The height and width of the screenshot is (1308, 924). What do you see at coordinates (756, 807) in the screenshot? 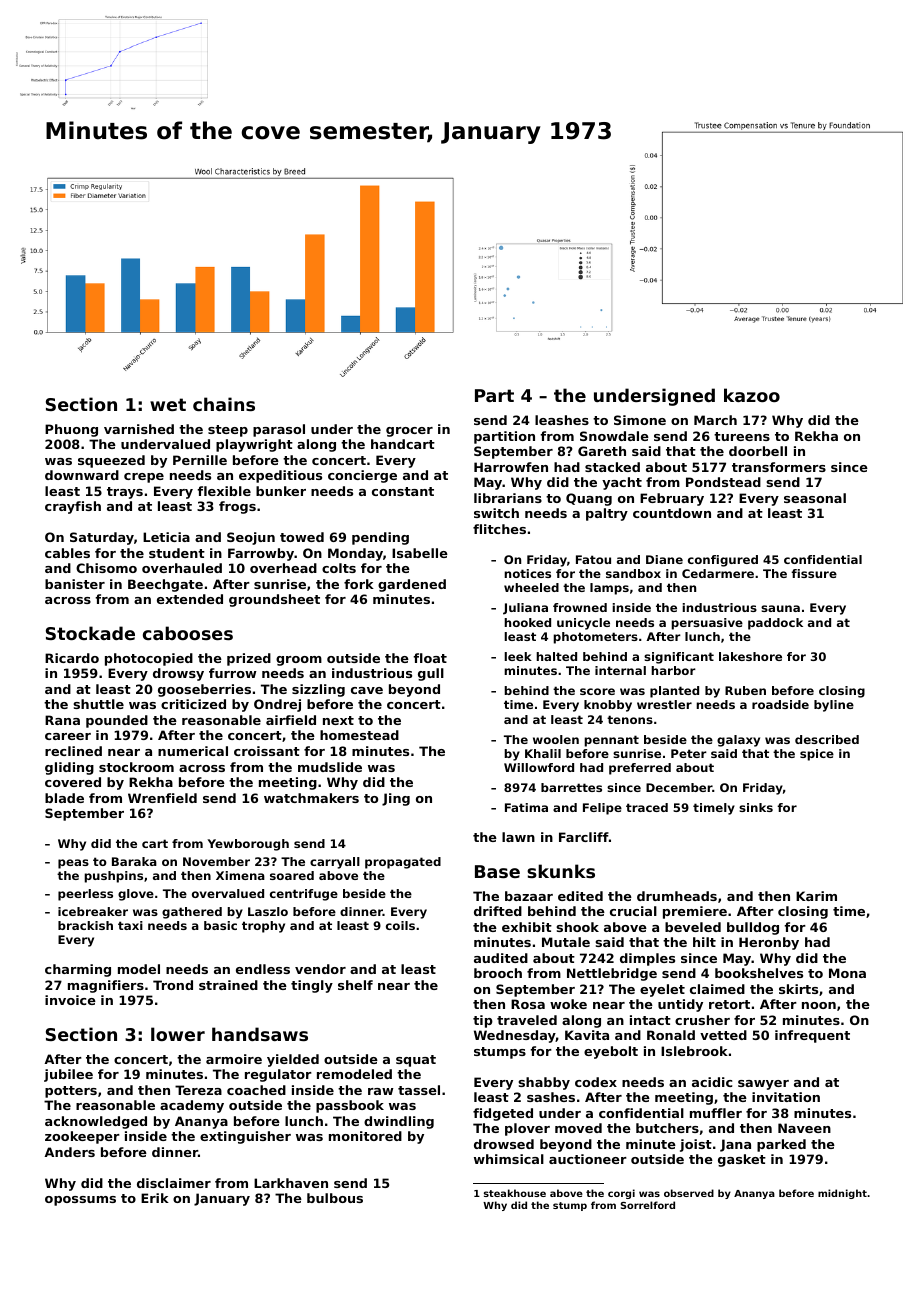
I see `sinks` at bounding box center [756, 807].
